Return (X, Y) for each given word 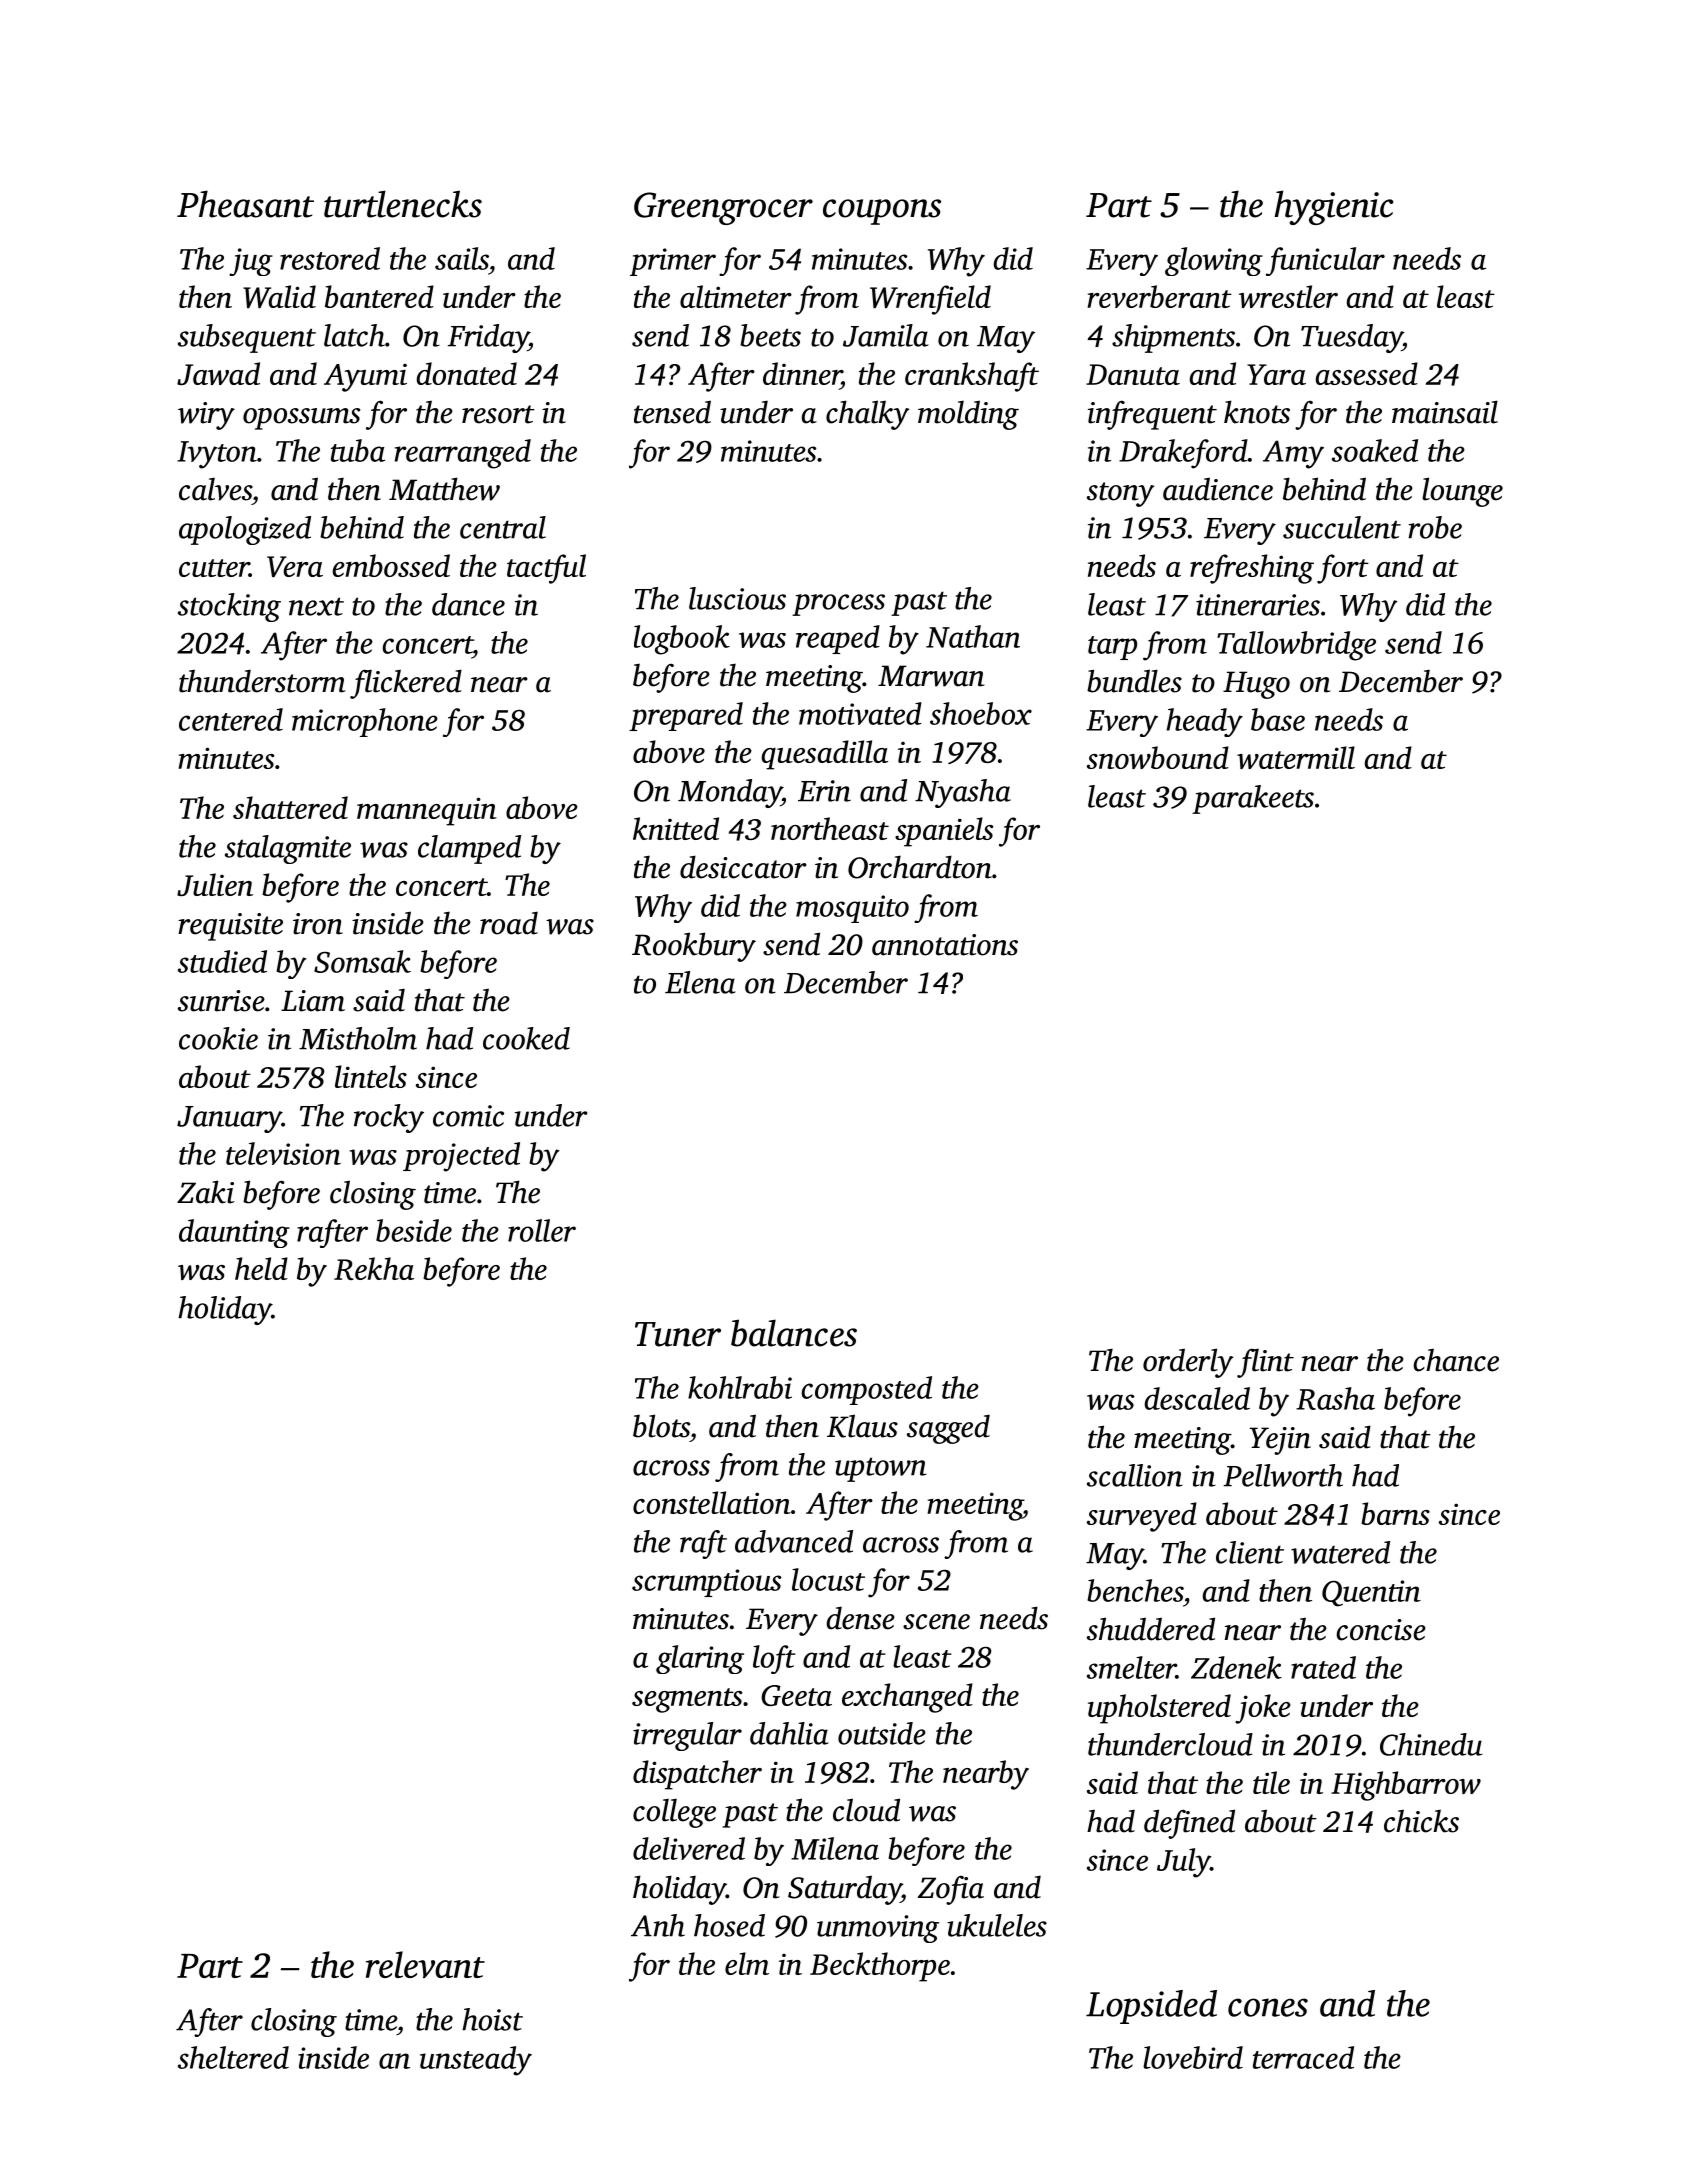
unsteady (476, 2061)
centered (231, 719)
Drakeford (1183, 454)
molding (968, 415)
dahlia (789, 1733)
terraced (1303, 2057)
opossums (301, 419)
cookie (218, 1038)
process (838, 605)
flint (1265, 1363)
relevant (425, 1964)
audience (1218, 489)
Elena (700, 982)
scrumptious (707, 1583)
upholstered (1159, 1709)
